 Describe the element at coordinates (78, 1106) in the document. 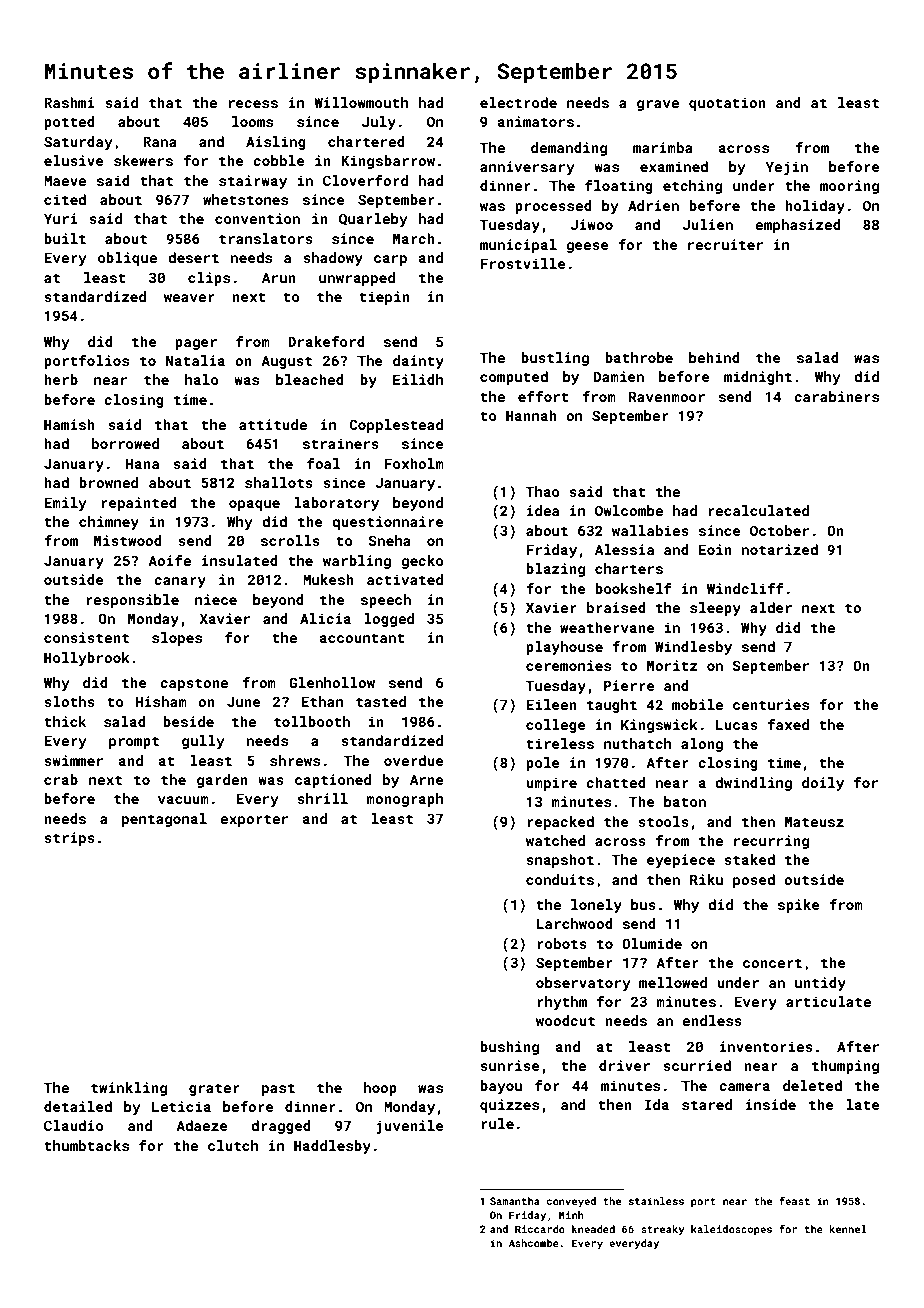

I see `detailed` at that location.
